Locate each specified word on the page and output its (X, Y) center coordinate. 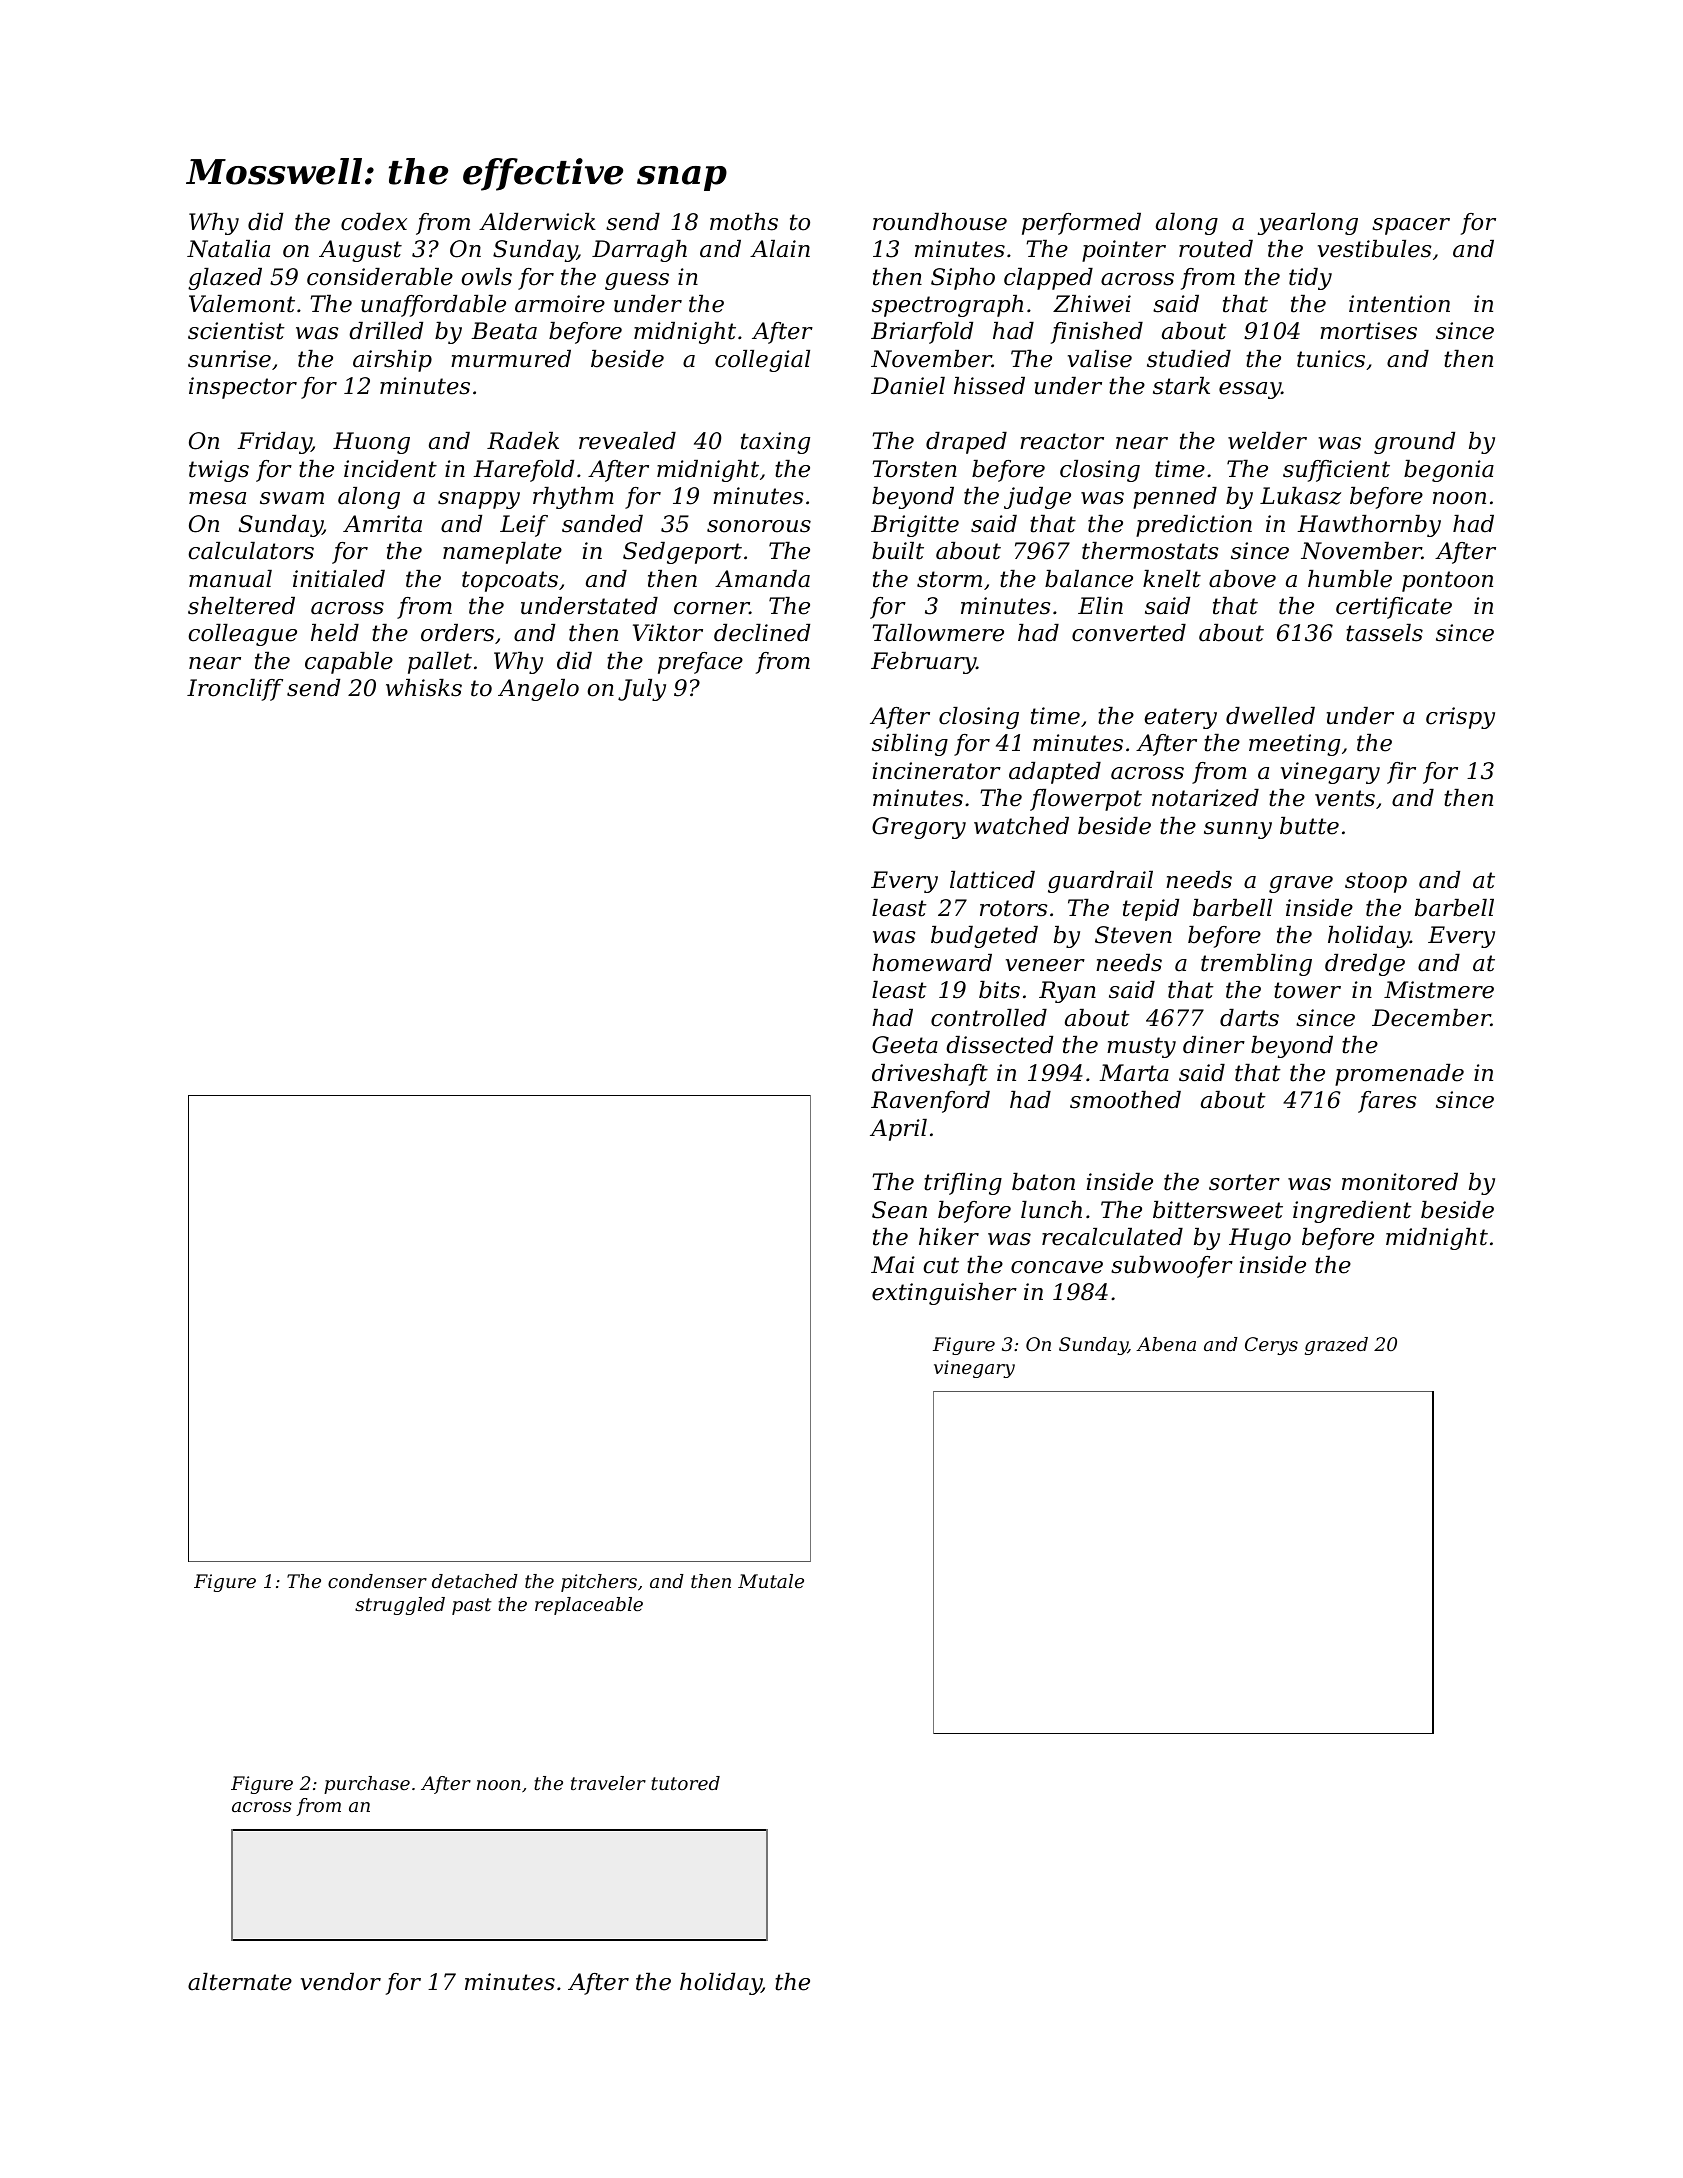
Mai (893, 1265)
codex (374, 222)
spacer (1411, 226)
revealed (627, 441)
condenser (377, 1581)
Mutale (771, 1581)
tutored (685, 1783)
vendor (341, 1982)
